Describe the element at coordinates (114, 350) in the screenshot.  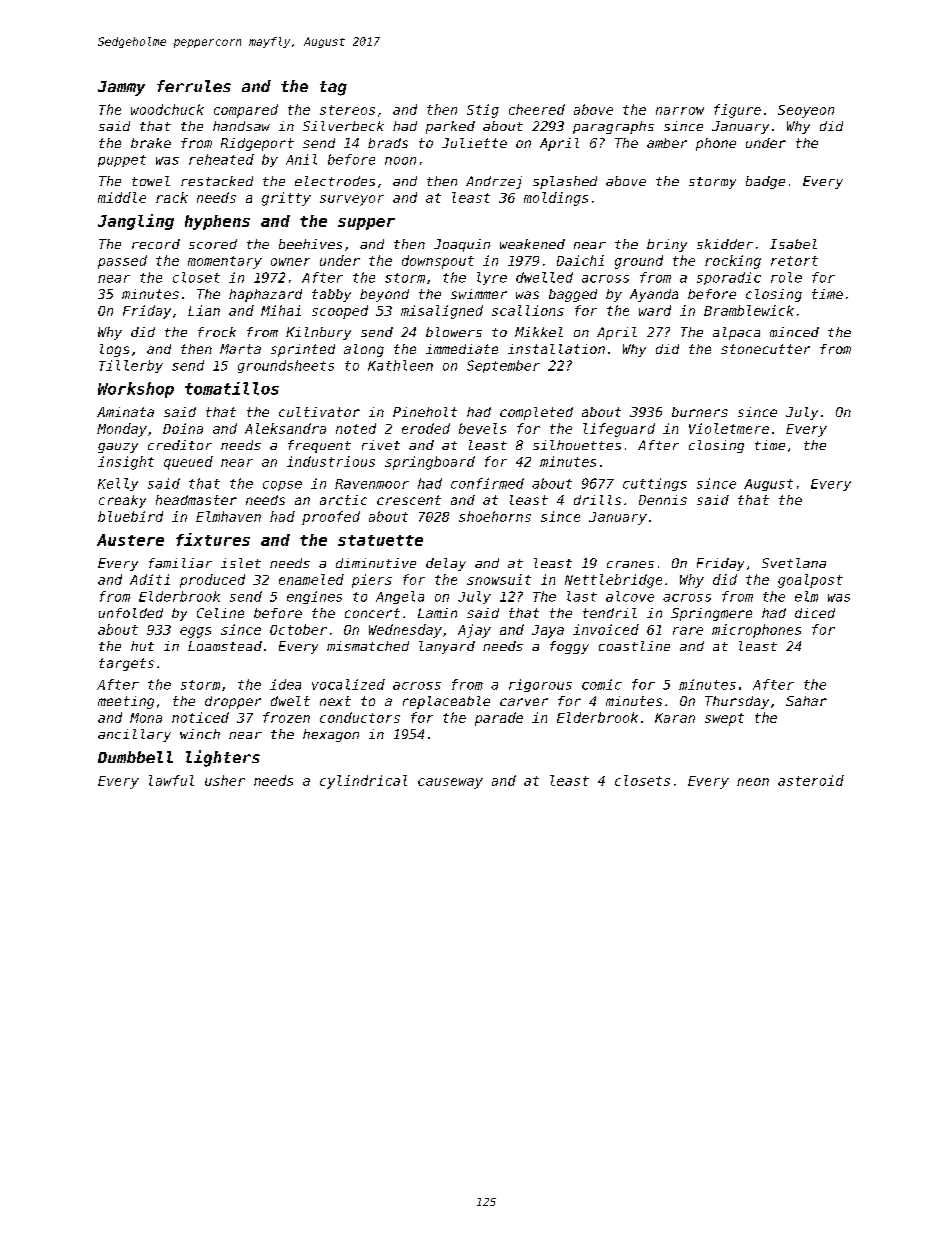
I see `logs` at that location.
